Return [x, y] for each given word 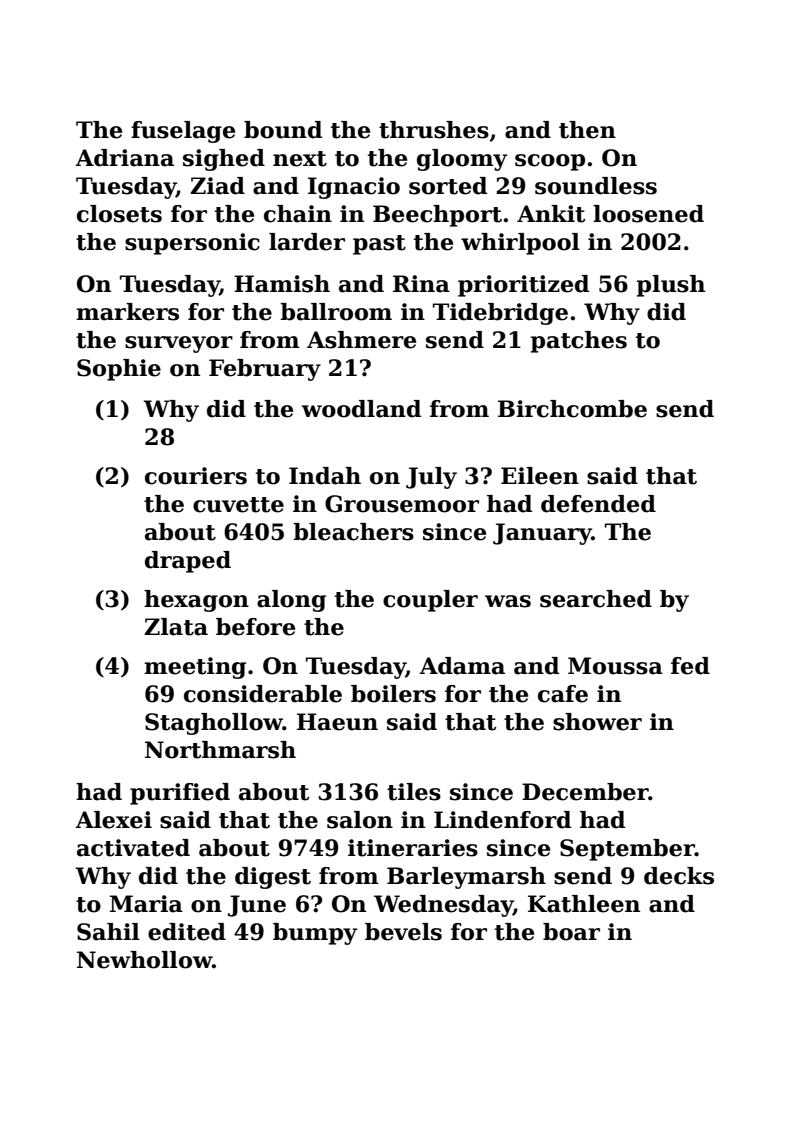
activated [133, 848]
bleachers [353, 532]
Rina [421, 284]
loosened [648, 214]
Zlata [176, 627]
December [585, 792]
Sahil [108, 932]
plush [671, 286]
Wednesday [443, 906]
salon [360, 820]
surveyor [179, 344]
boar [571, 932]
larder [307, 242]
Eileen [540, 476]
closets [119, 214]
